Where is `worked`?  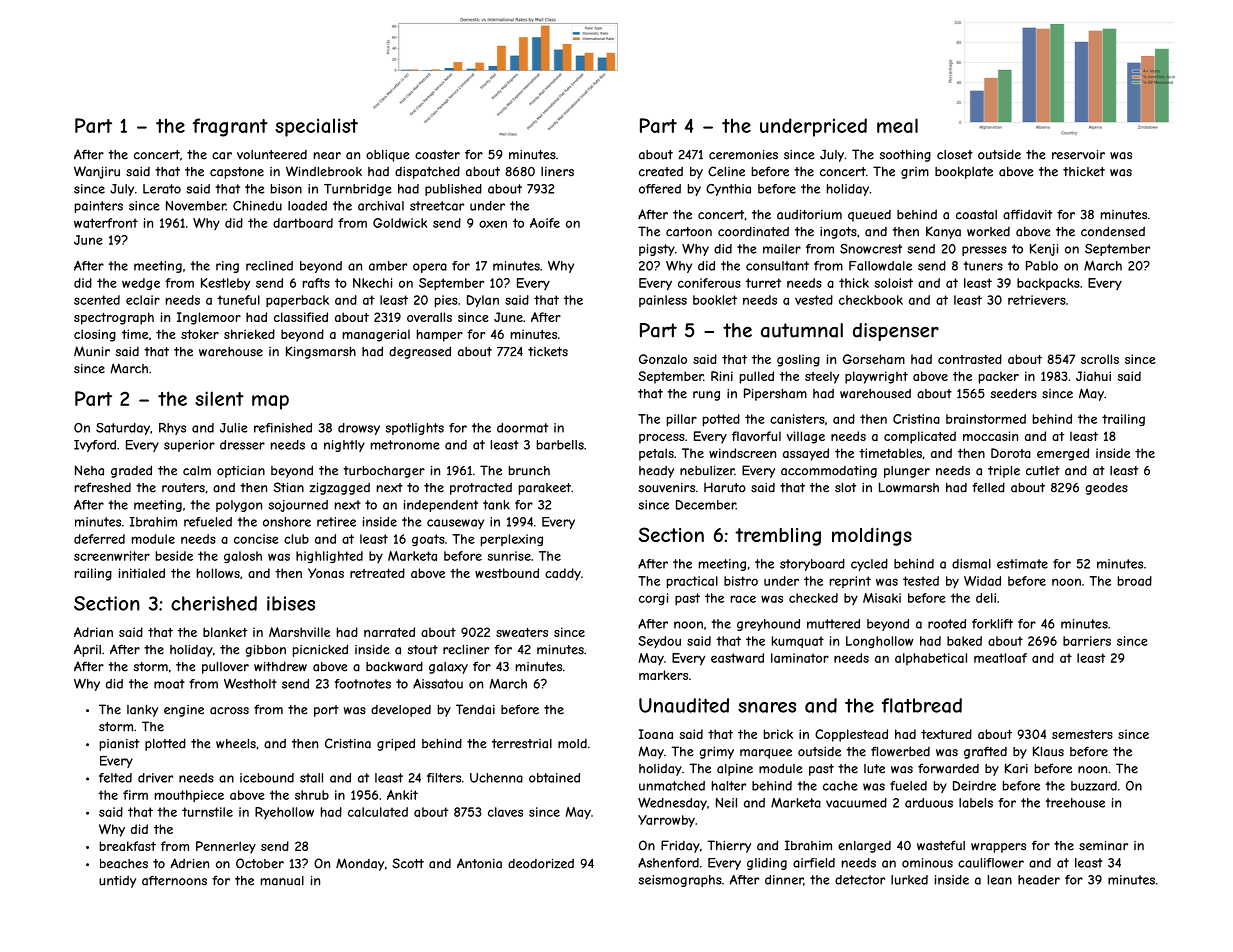
worked is located at coordinates (988, 232).
